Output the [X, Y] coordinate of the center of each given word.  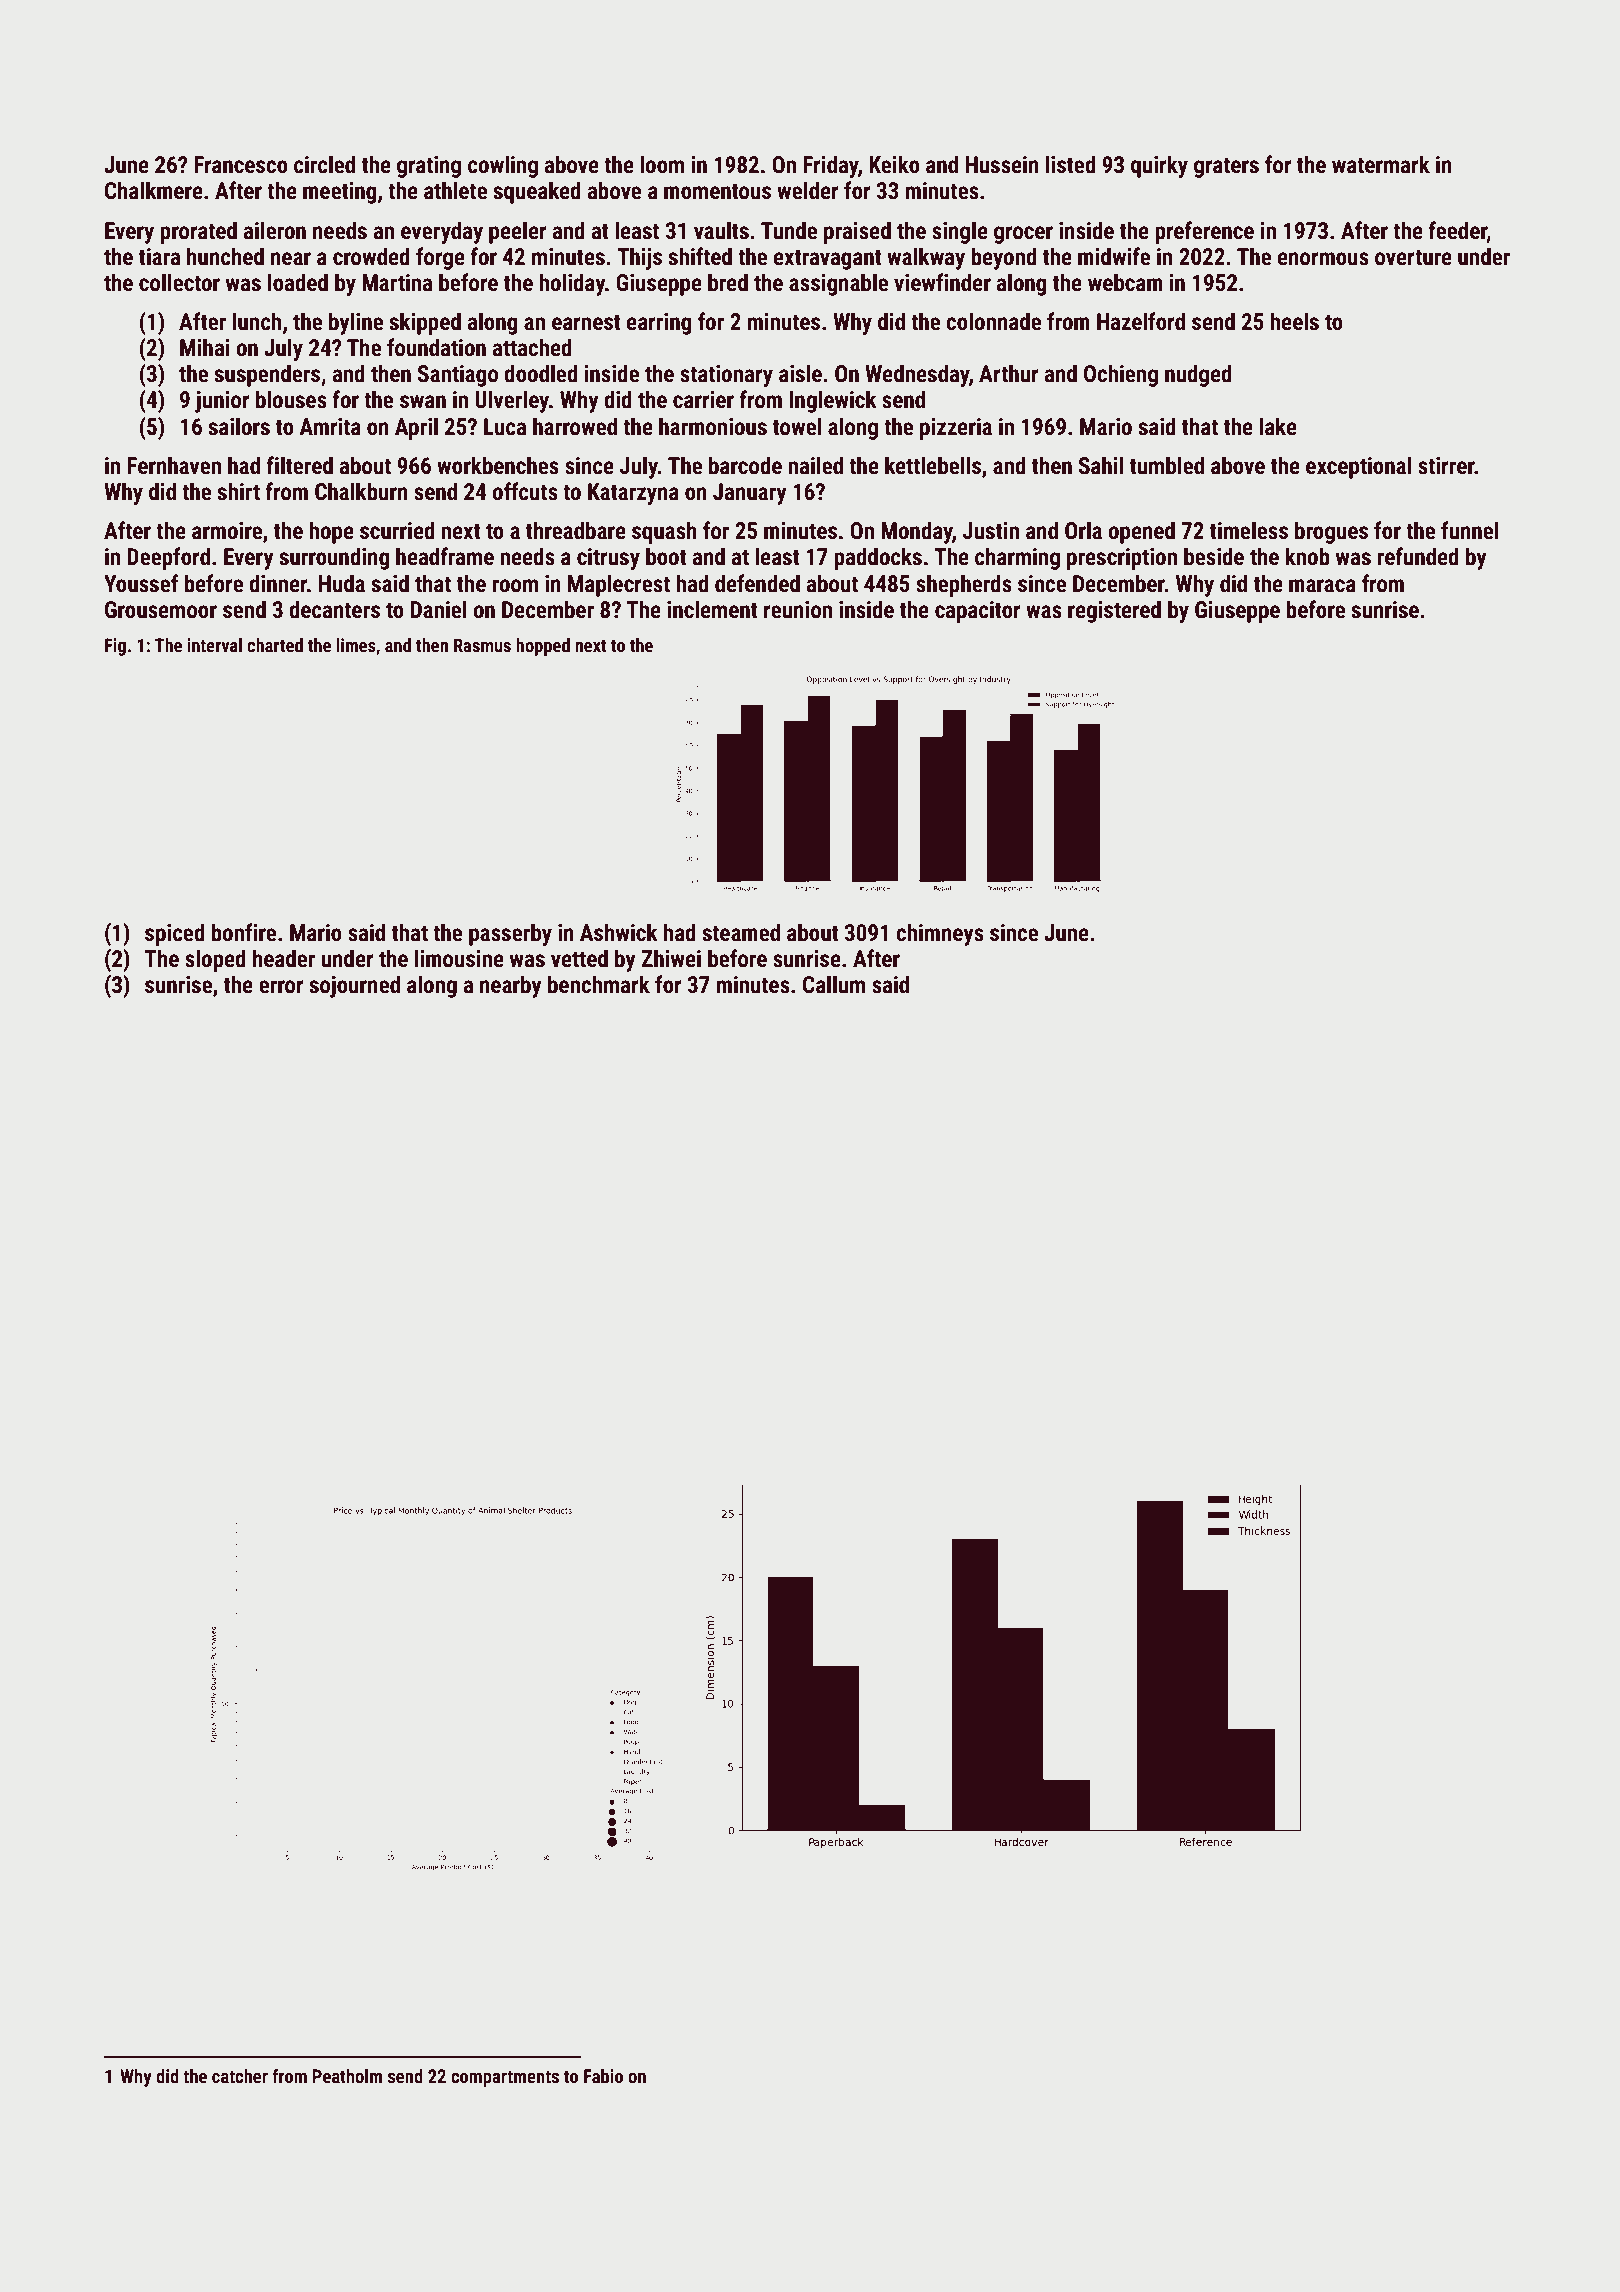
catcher [240, 2076]
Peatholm [347, 2076]
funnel [1470, 530]
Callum [834, 984]
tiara [159, 257]
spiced [175, 934]
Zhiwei [671, 958]
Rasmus [482, 645]
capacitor [978, 612]
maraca [1322, 586]
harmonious [713, 426]
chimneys [940, 934]
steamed [741, 932]
